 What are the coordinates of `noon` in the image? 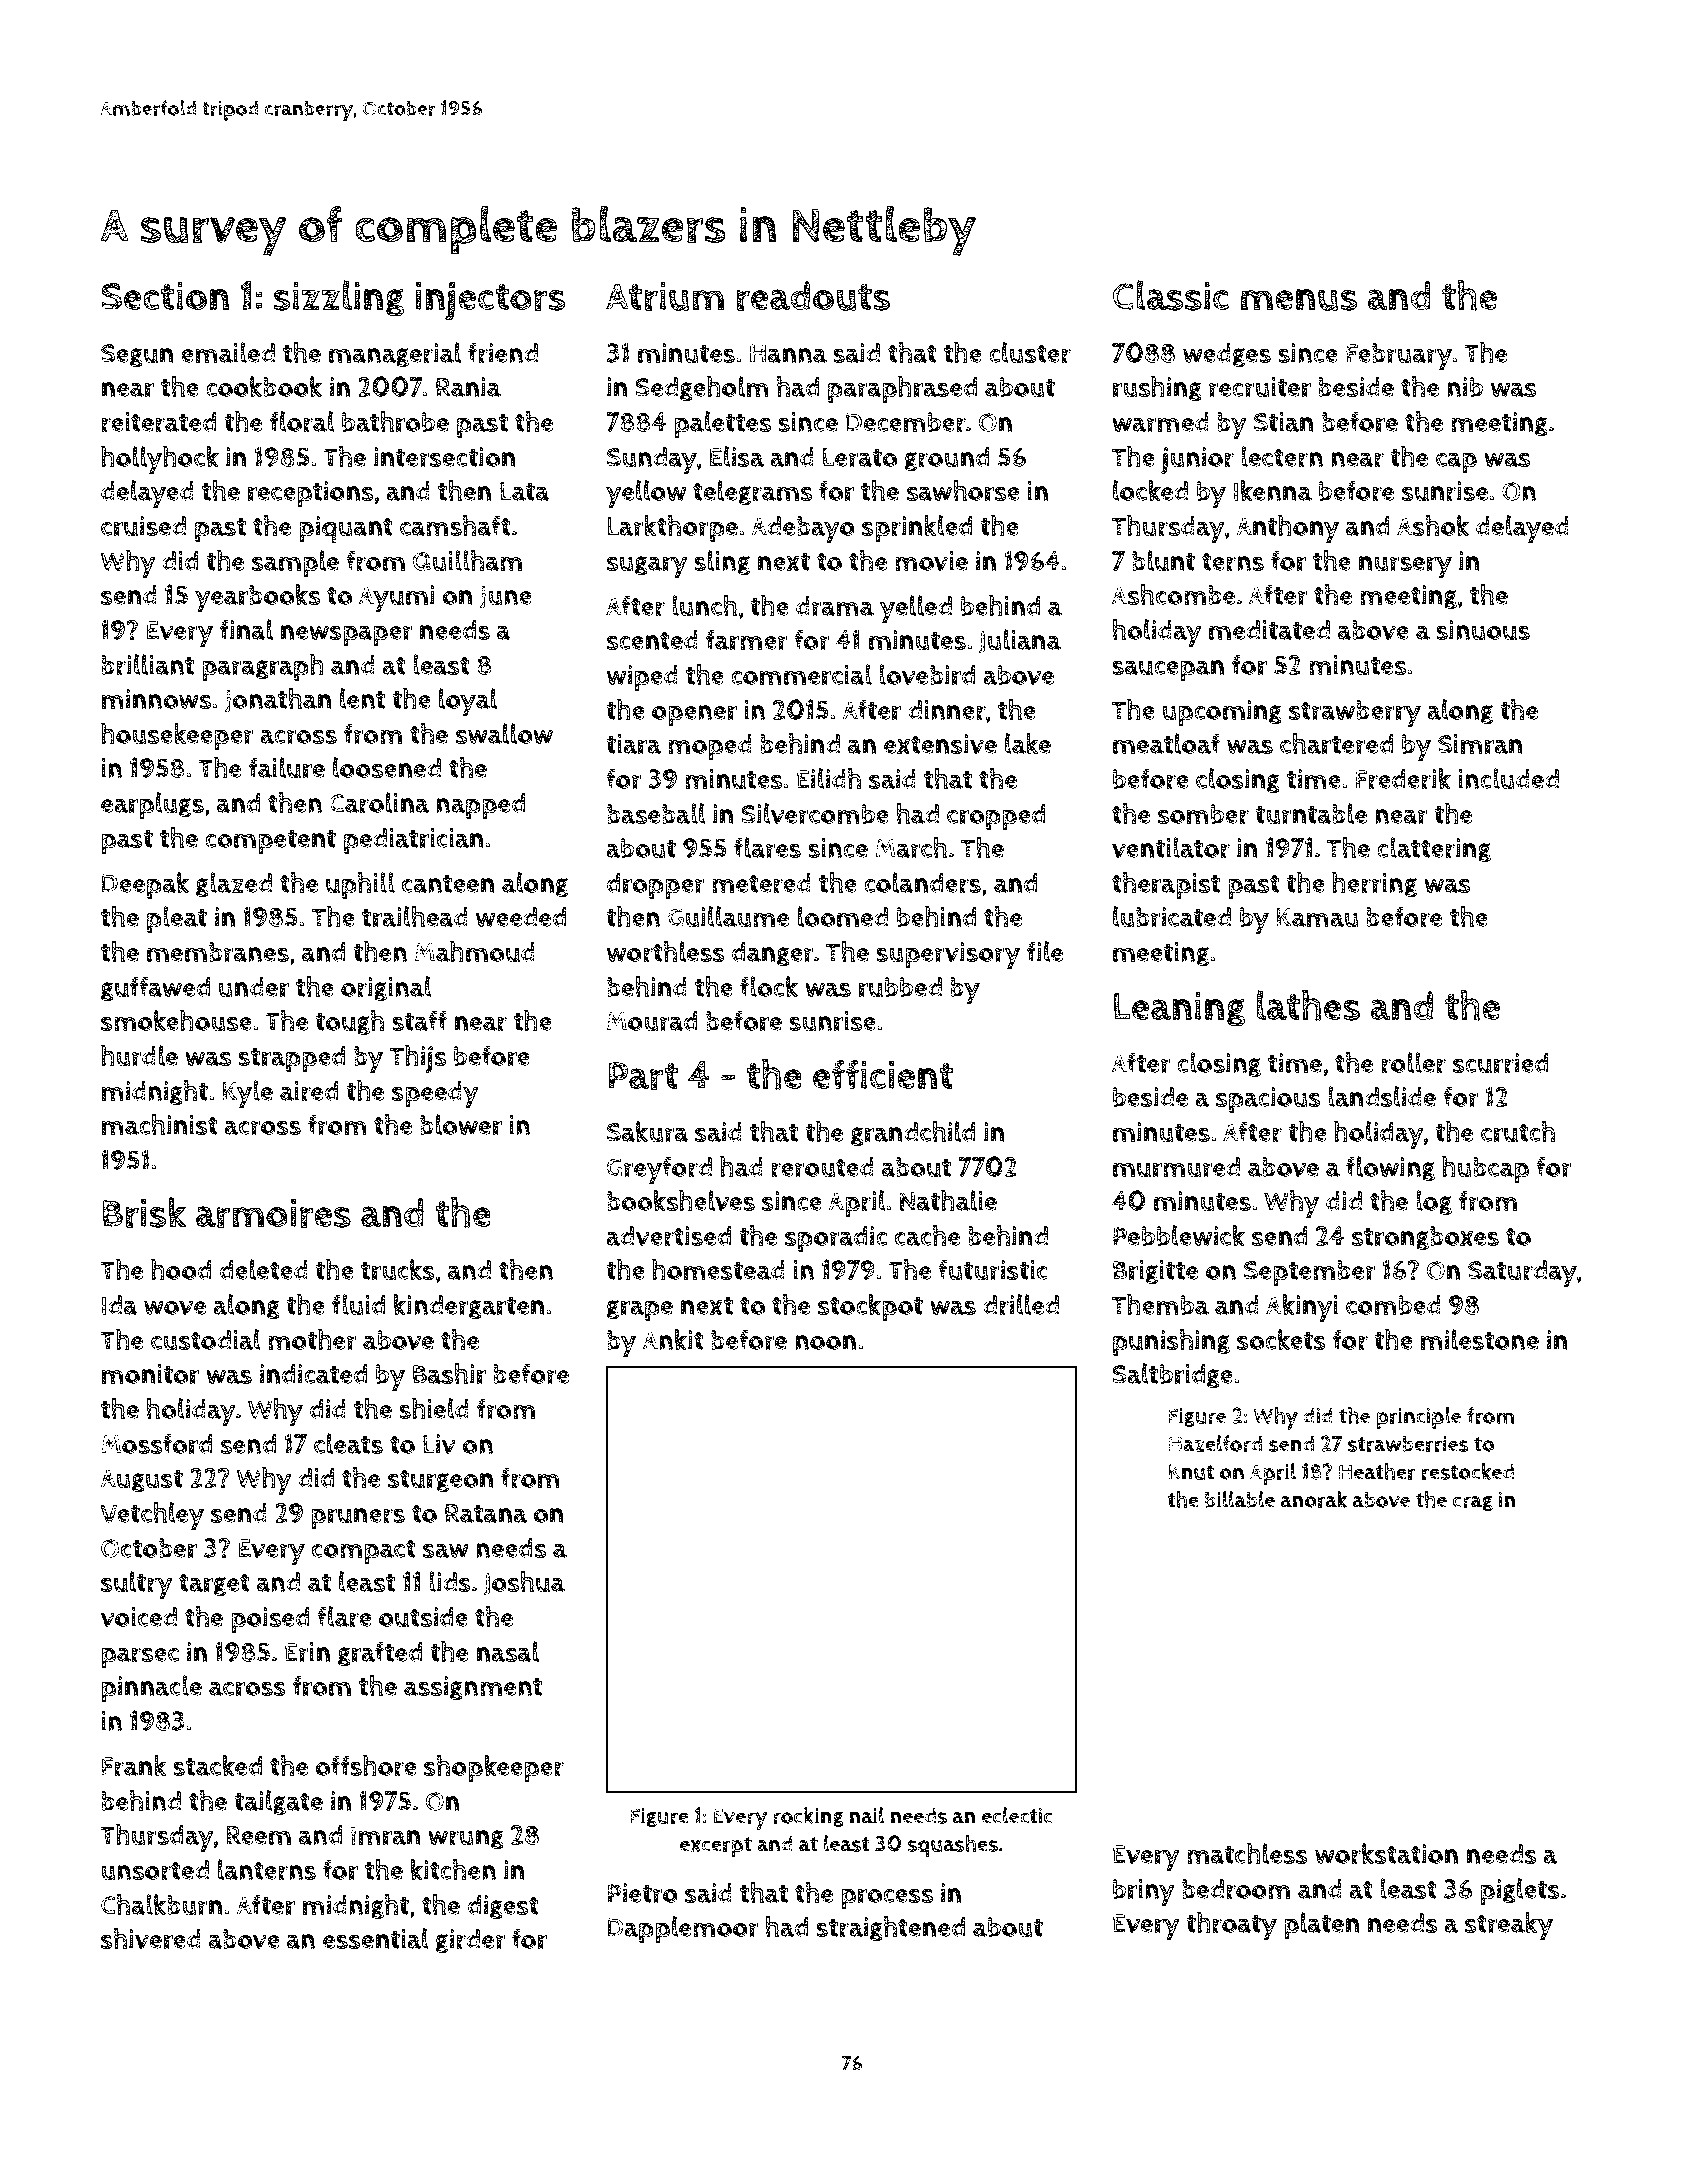 It's located at (825, 1342).
